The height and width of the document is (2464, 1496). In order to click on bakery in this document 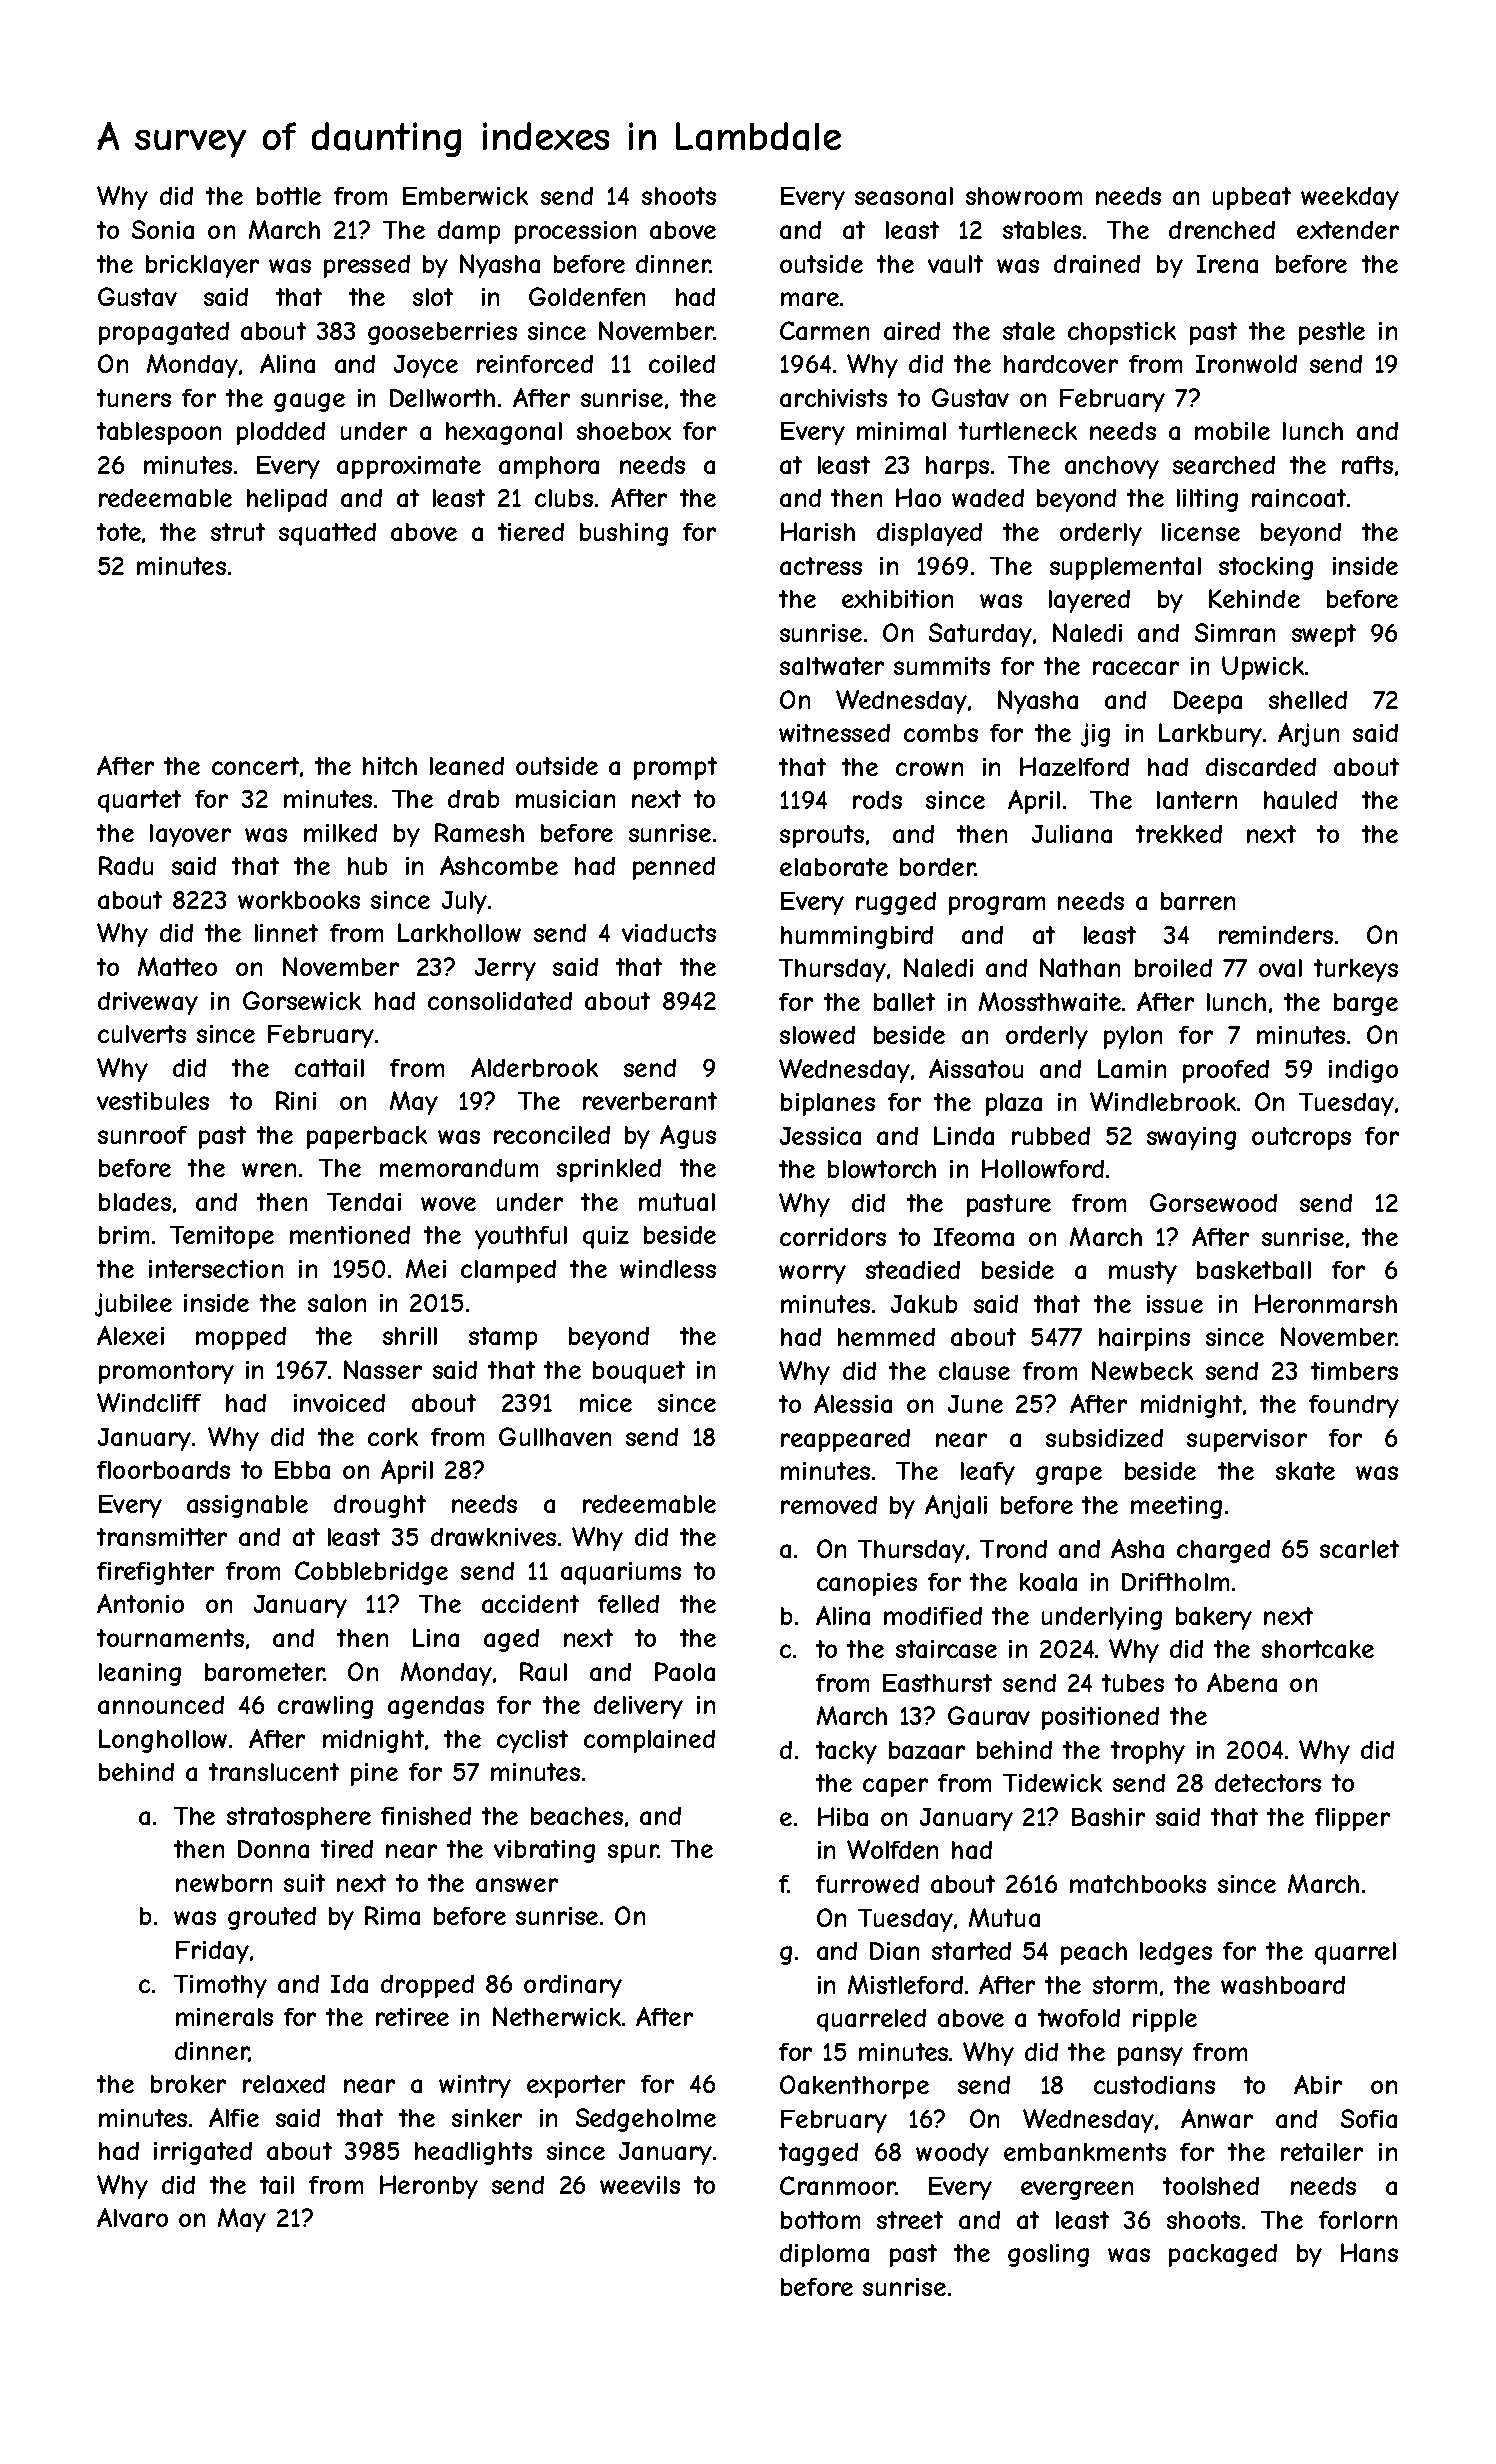, I will do `click(1214, 1618)`.
